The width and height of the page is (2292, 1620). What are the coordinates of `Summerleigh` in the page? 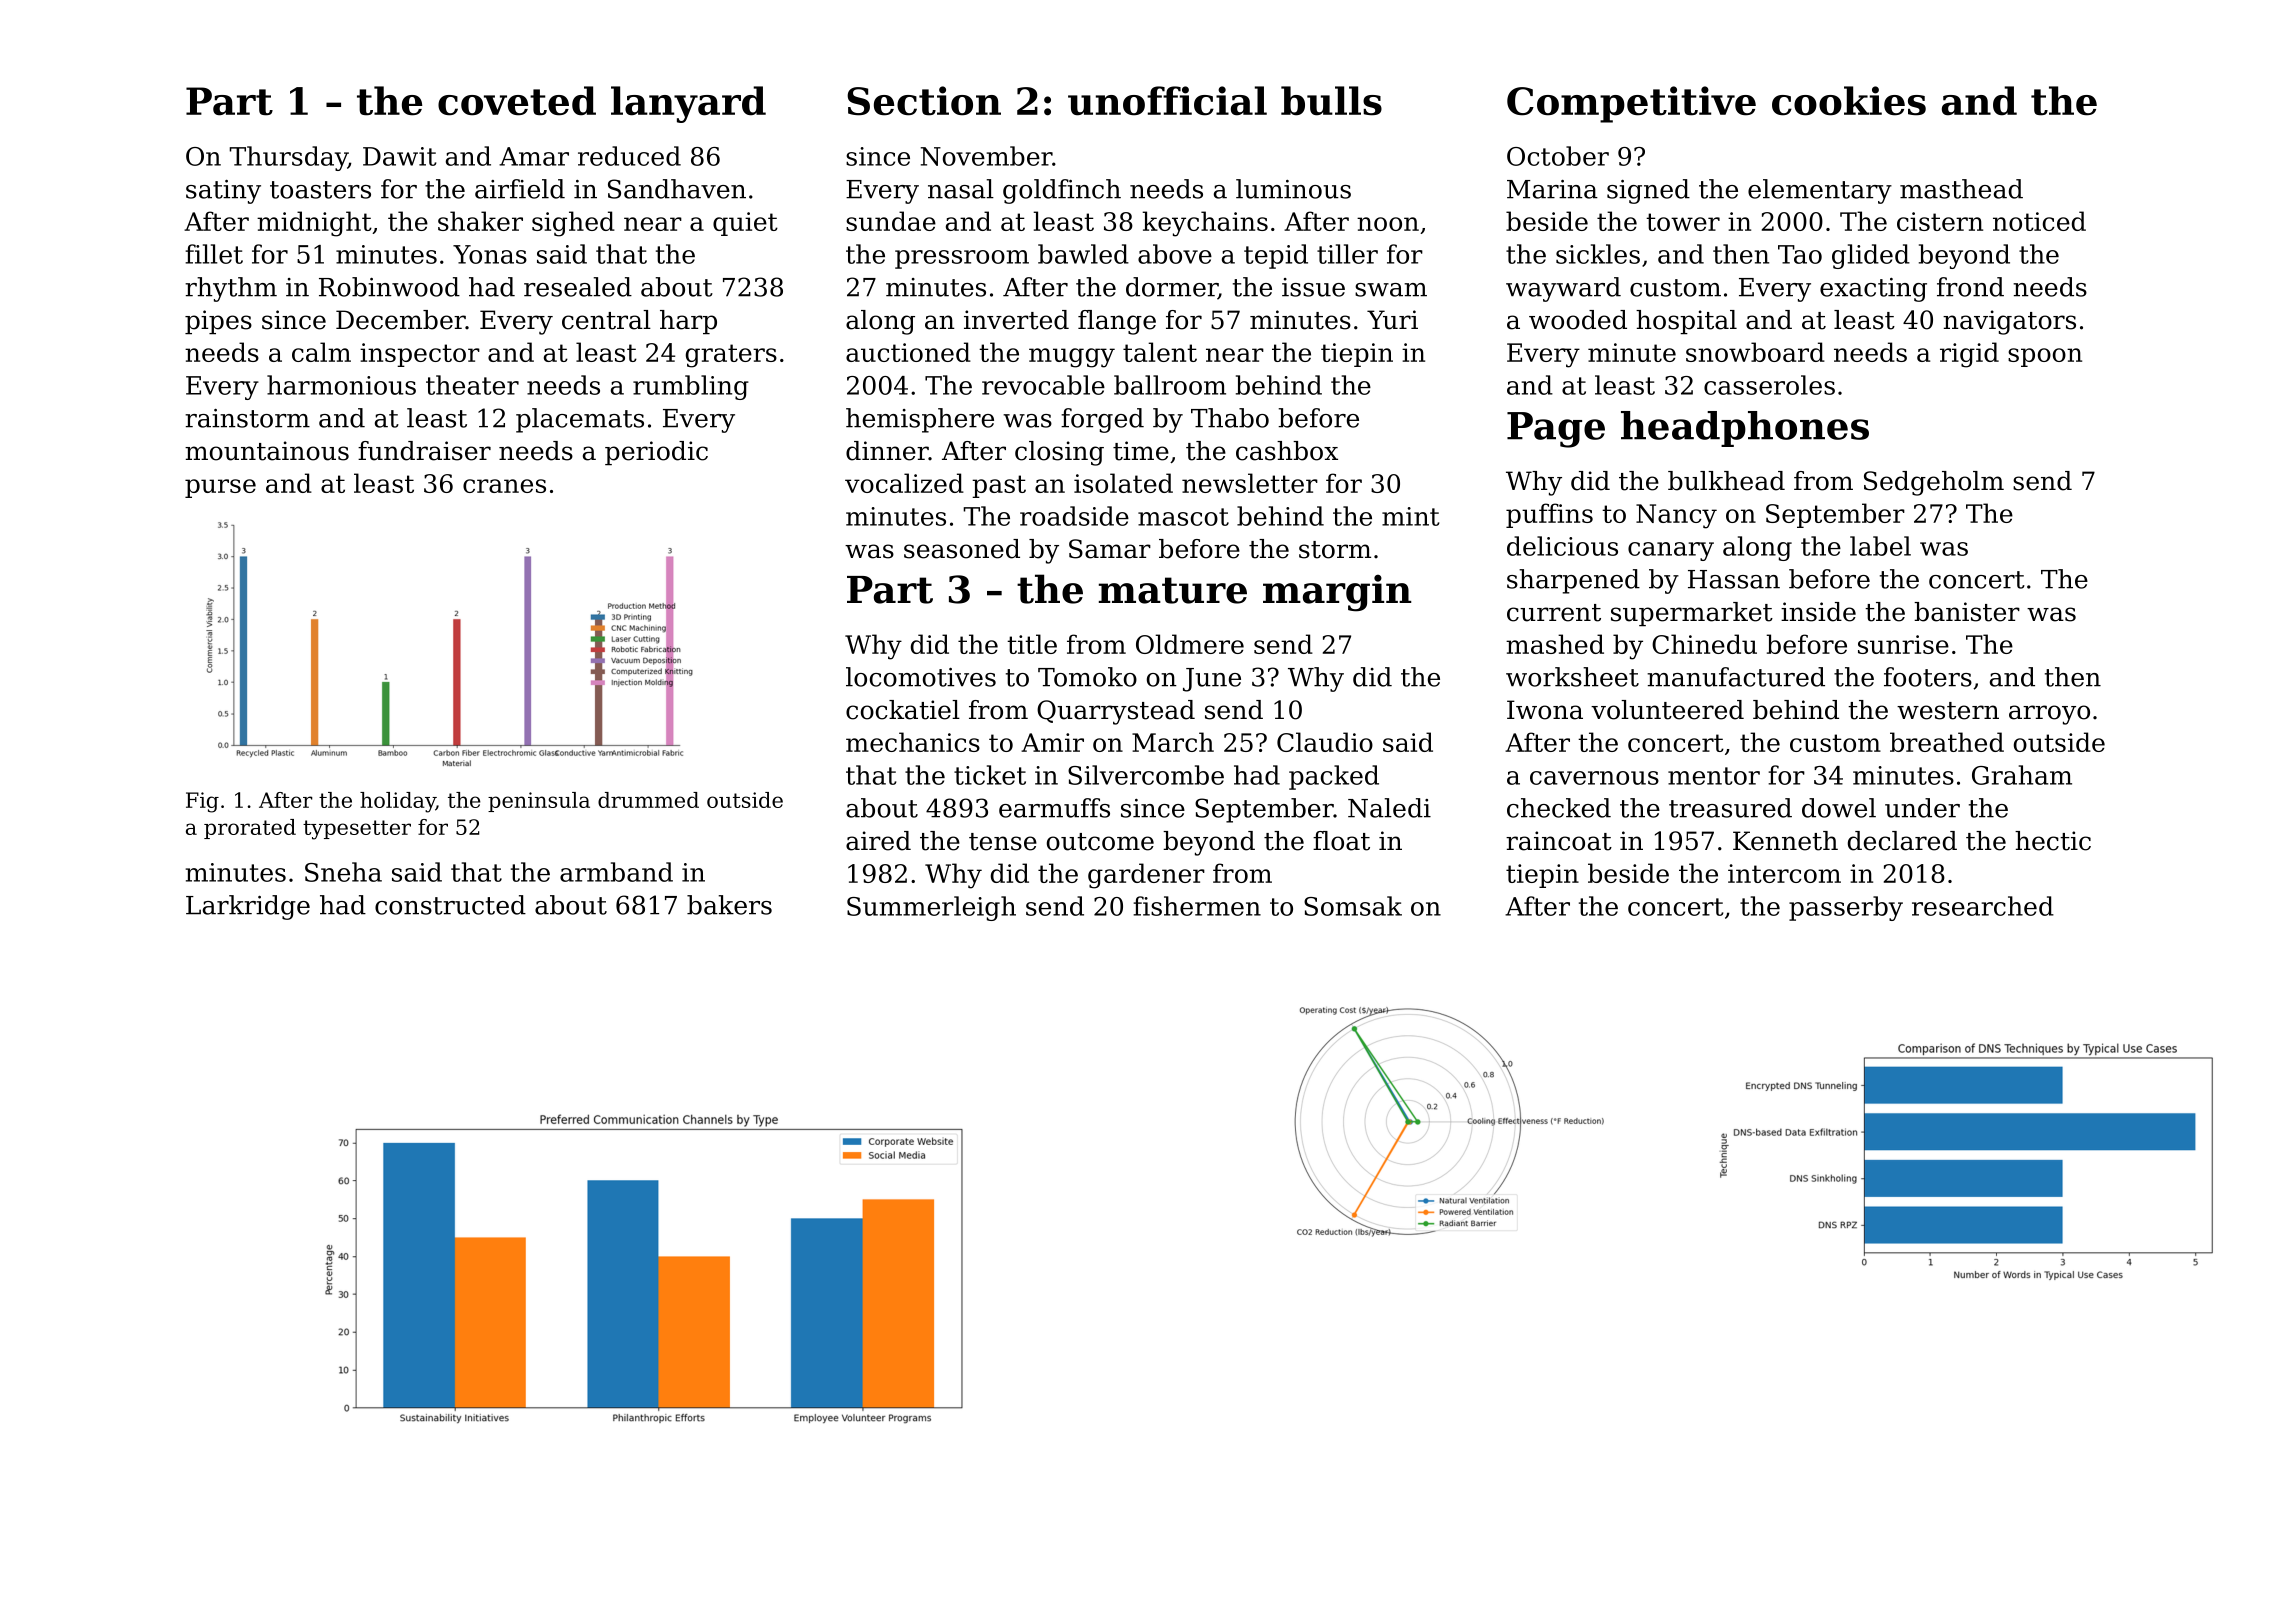 It's located at (931, 908).
